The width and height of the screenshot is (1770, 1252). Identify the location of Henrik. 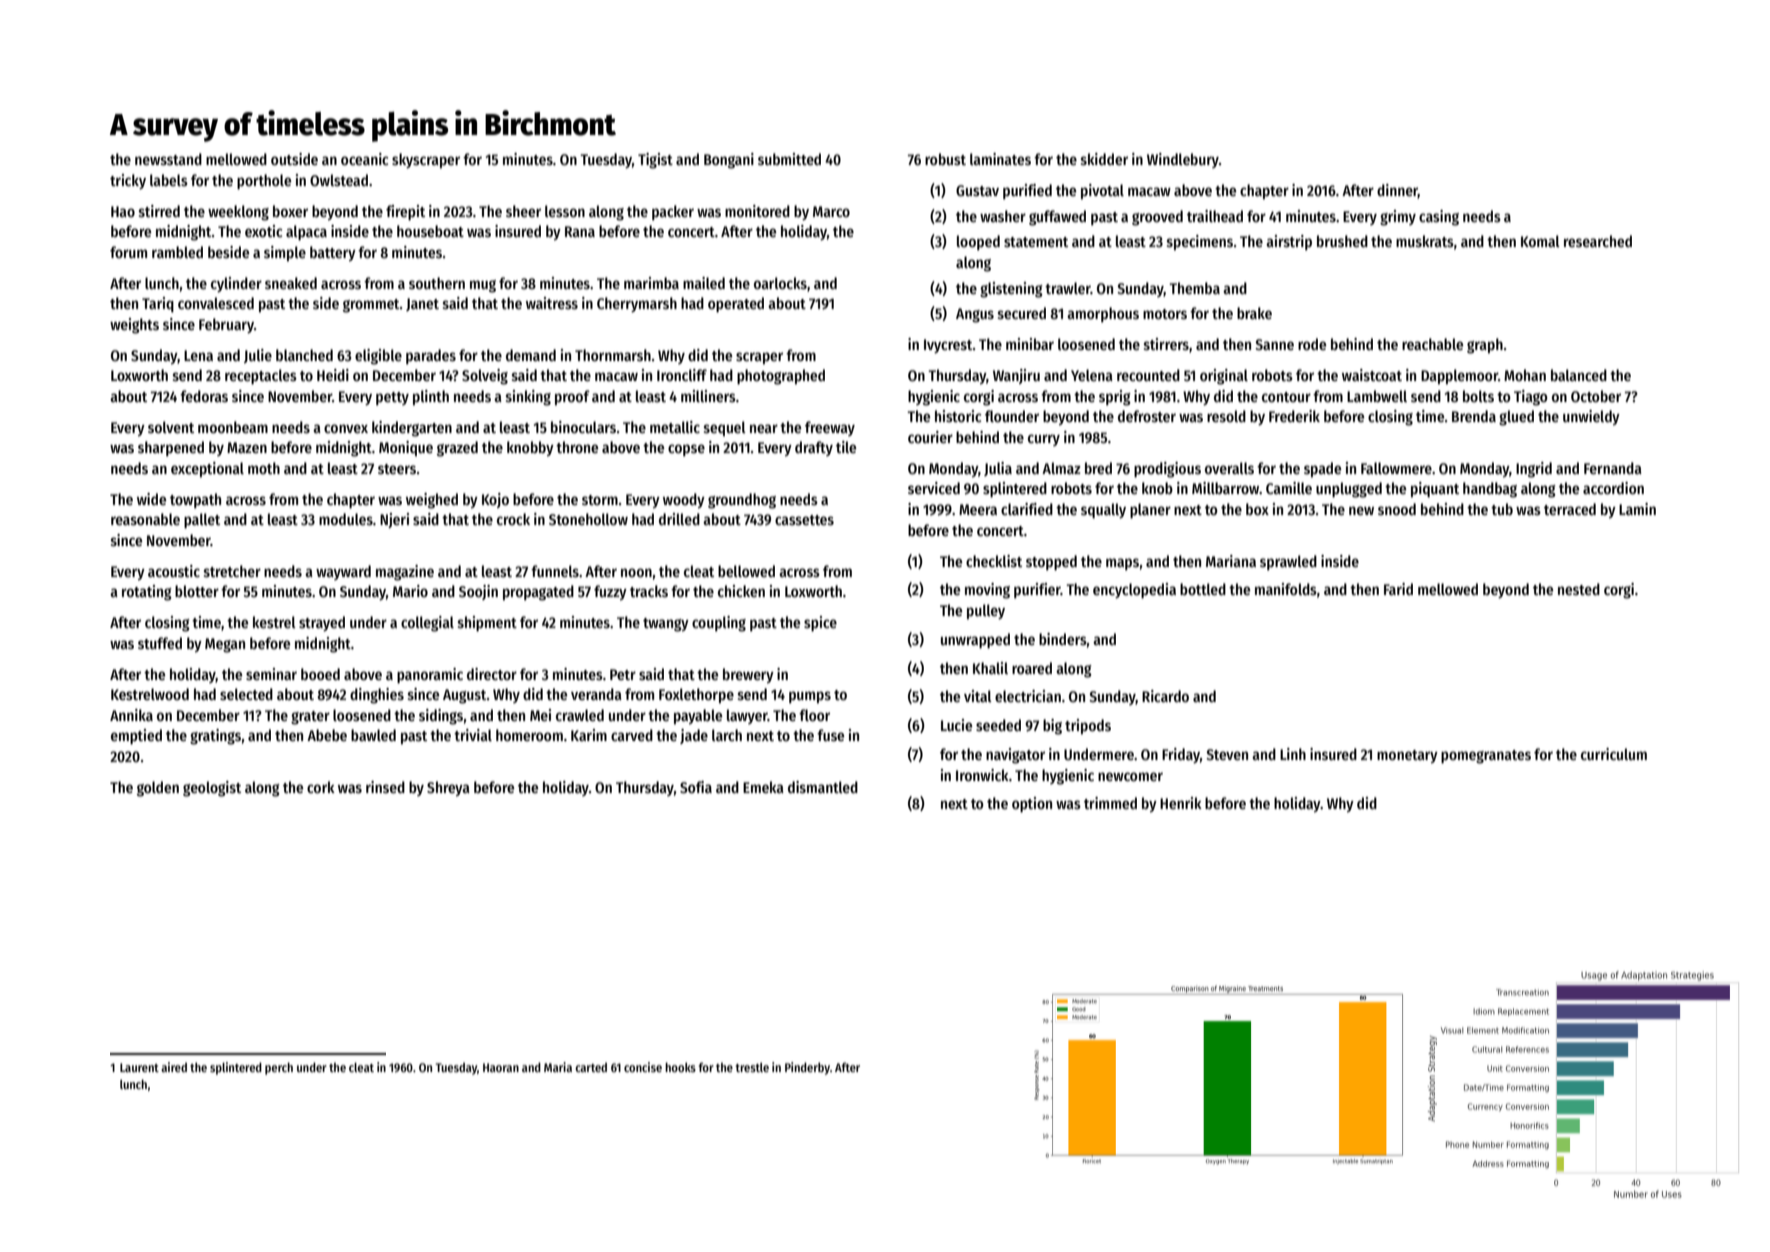
(1181, 803).
